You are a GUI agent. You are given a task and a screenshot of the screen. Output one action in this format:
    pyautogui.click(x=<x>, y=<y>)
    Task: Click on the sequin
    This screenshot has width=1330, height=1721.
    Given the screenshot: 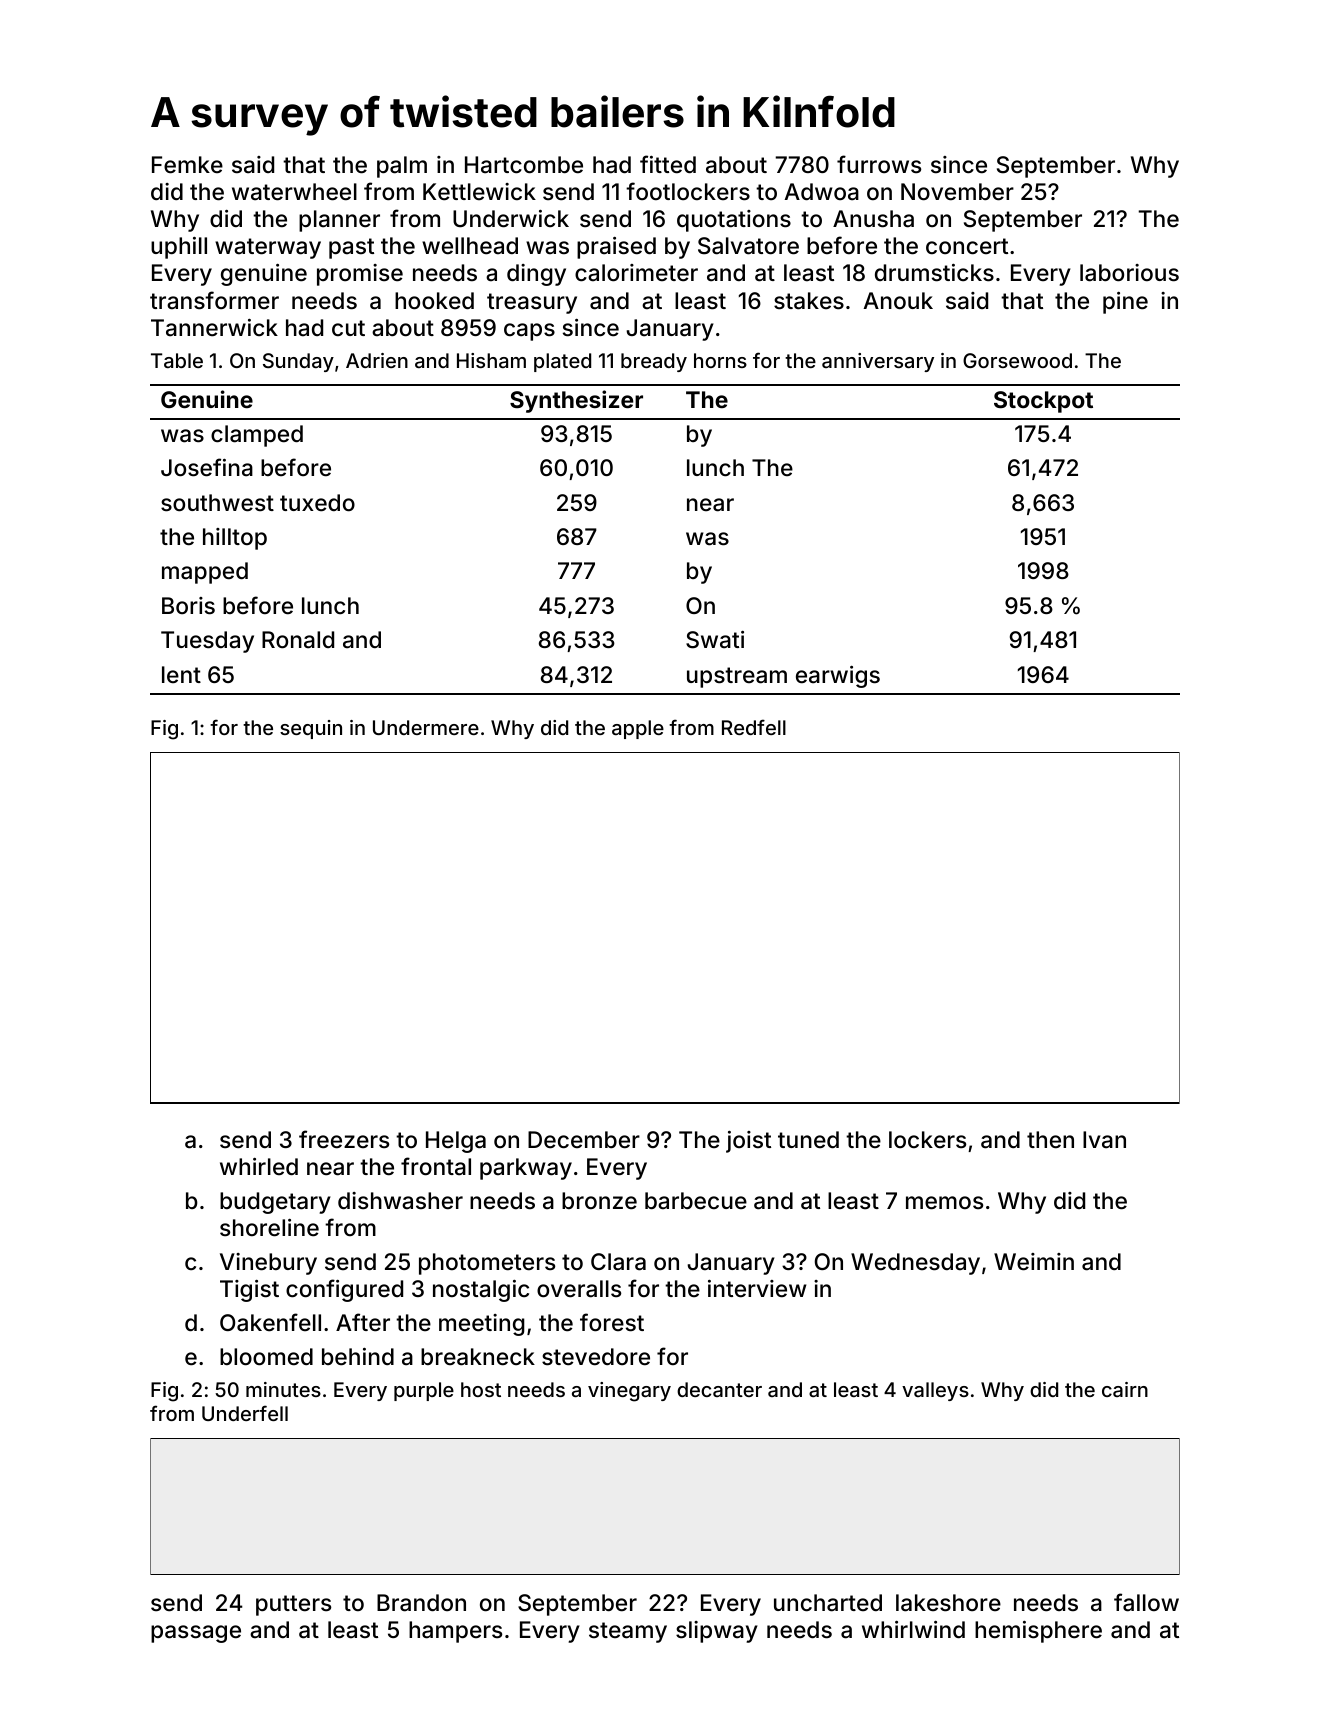 What is the action you would take?
    pyautogui.click(x=311, y=729)
